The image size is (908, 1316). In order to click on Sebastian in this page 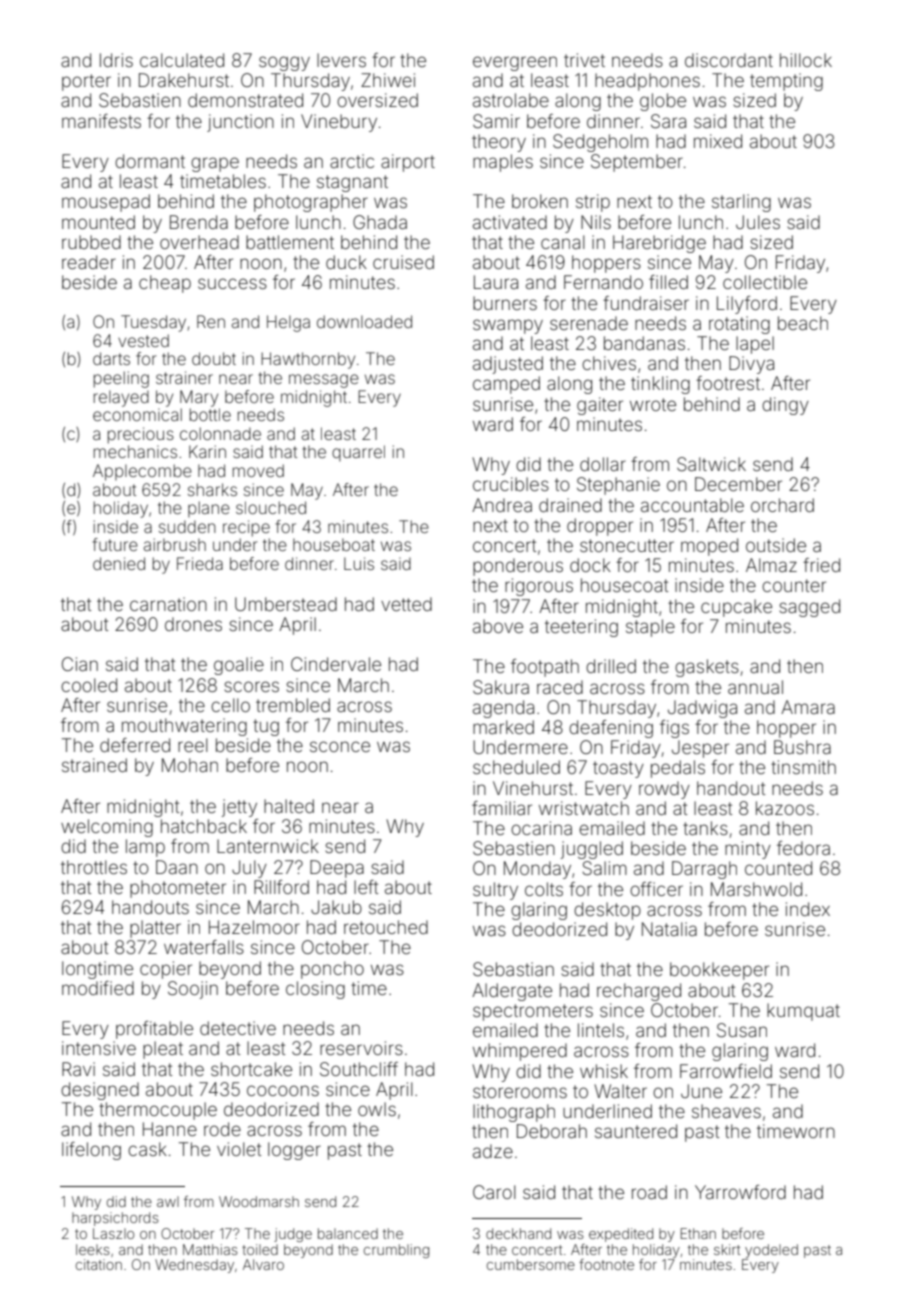, I will do `click(513, 969)`.
